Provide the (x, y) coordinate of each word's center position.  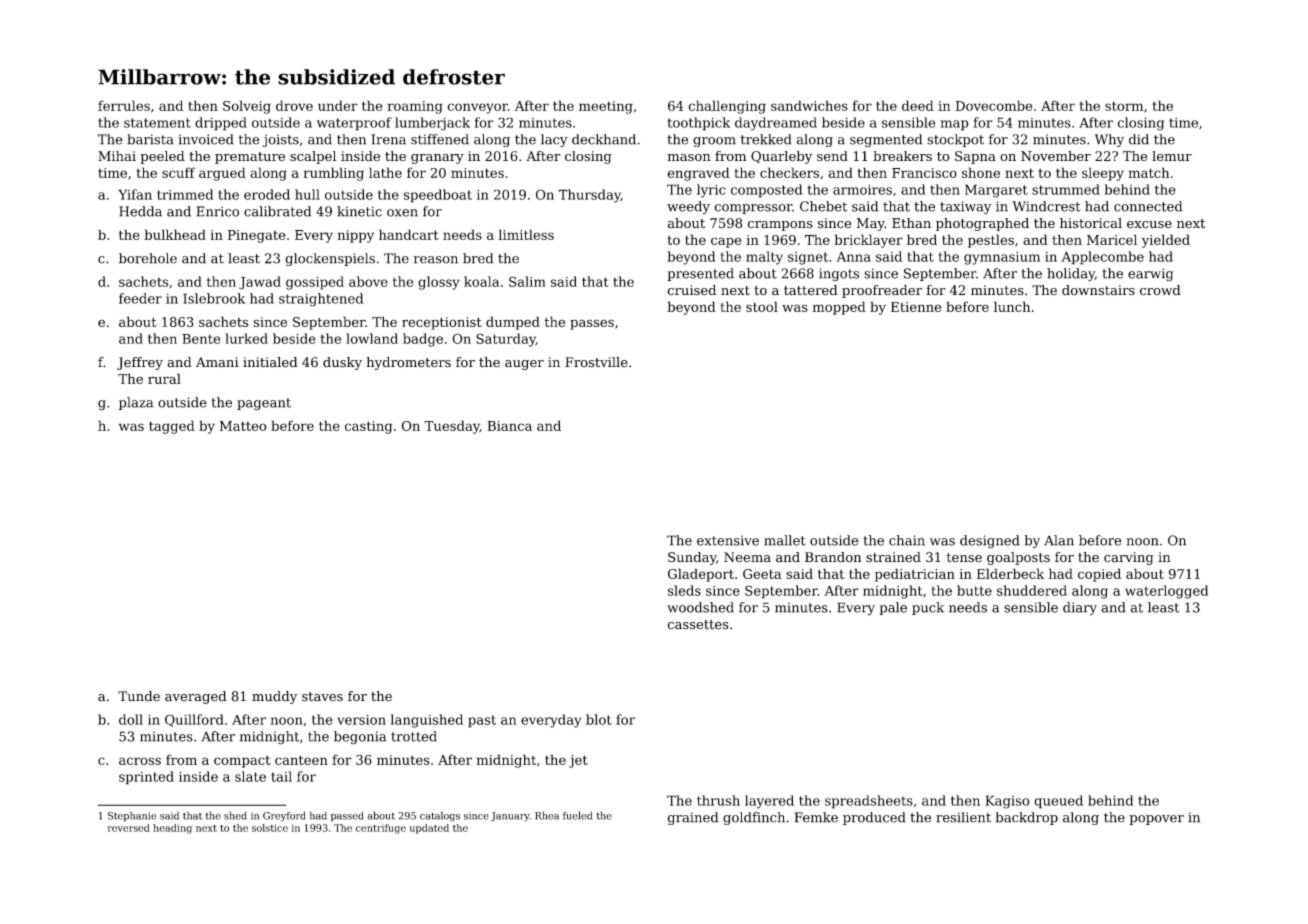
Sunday (692, 558)
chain (907, 540)
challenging (727, 107)
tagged (172, 427)
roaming (415, 107)
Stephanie (132, 816)
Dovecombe (994, 105)
